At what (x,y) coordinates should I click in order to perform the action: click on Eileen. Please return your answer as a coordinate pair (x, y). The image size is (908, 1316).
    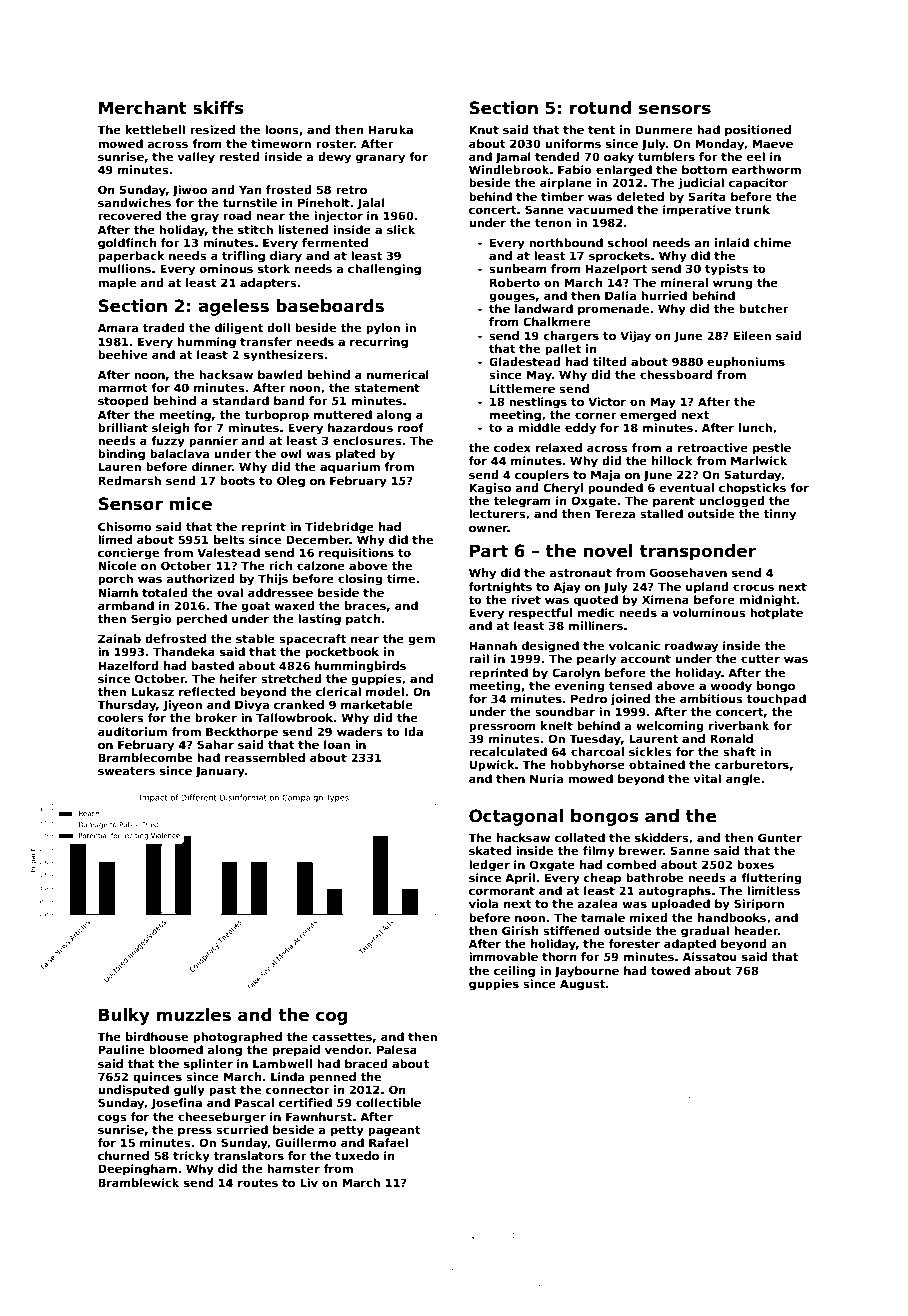
    Looking at the image, I should click on (752, 335).
